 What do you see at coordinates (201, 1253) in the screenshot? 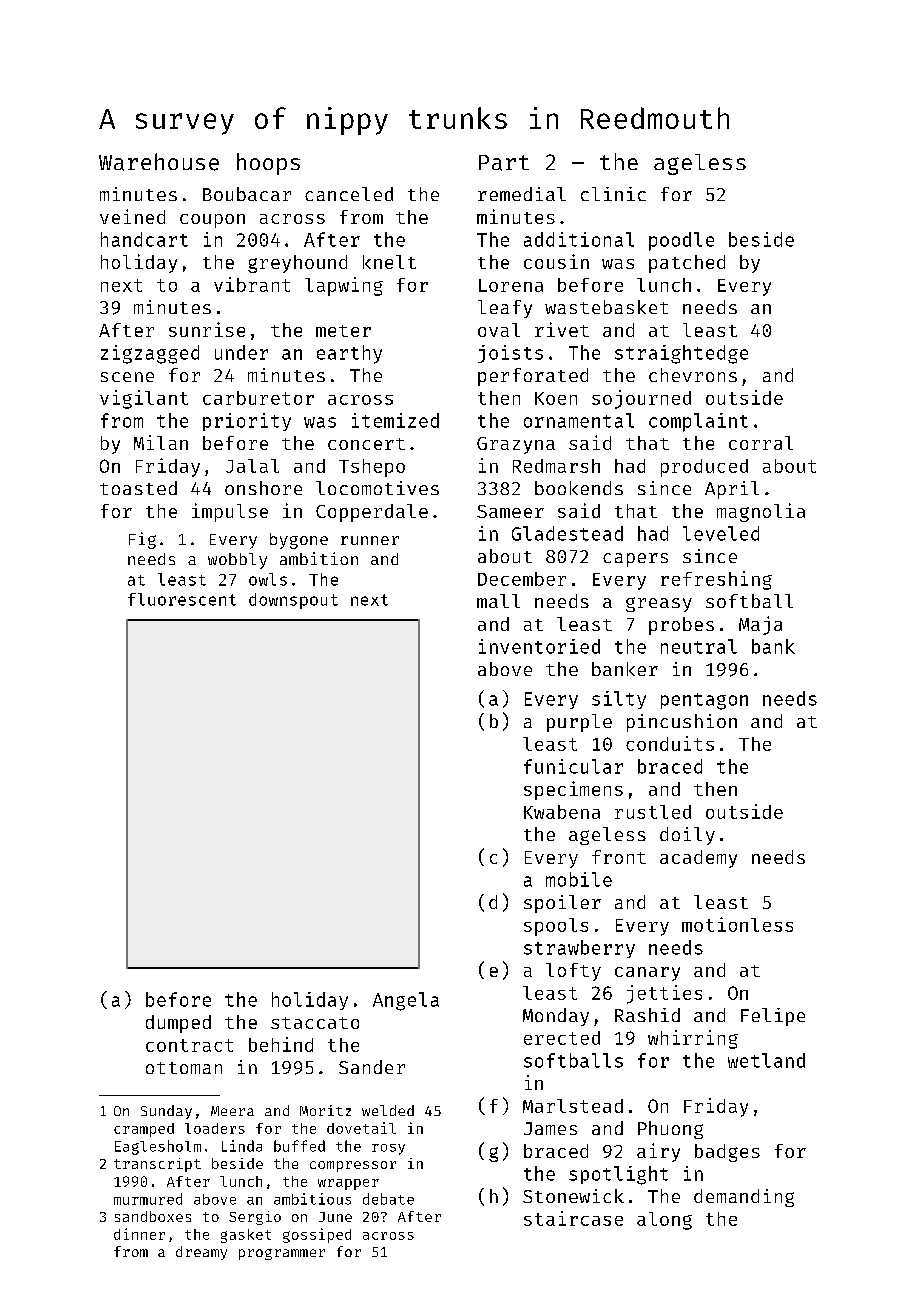
I see `dreamy` at bounding box center [201, 1253].
